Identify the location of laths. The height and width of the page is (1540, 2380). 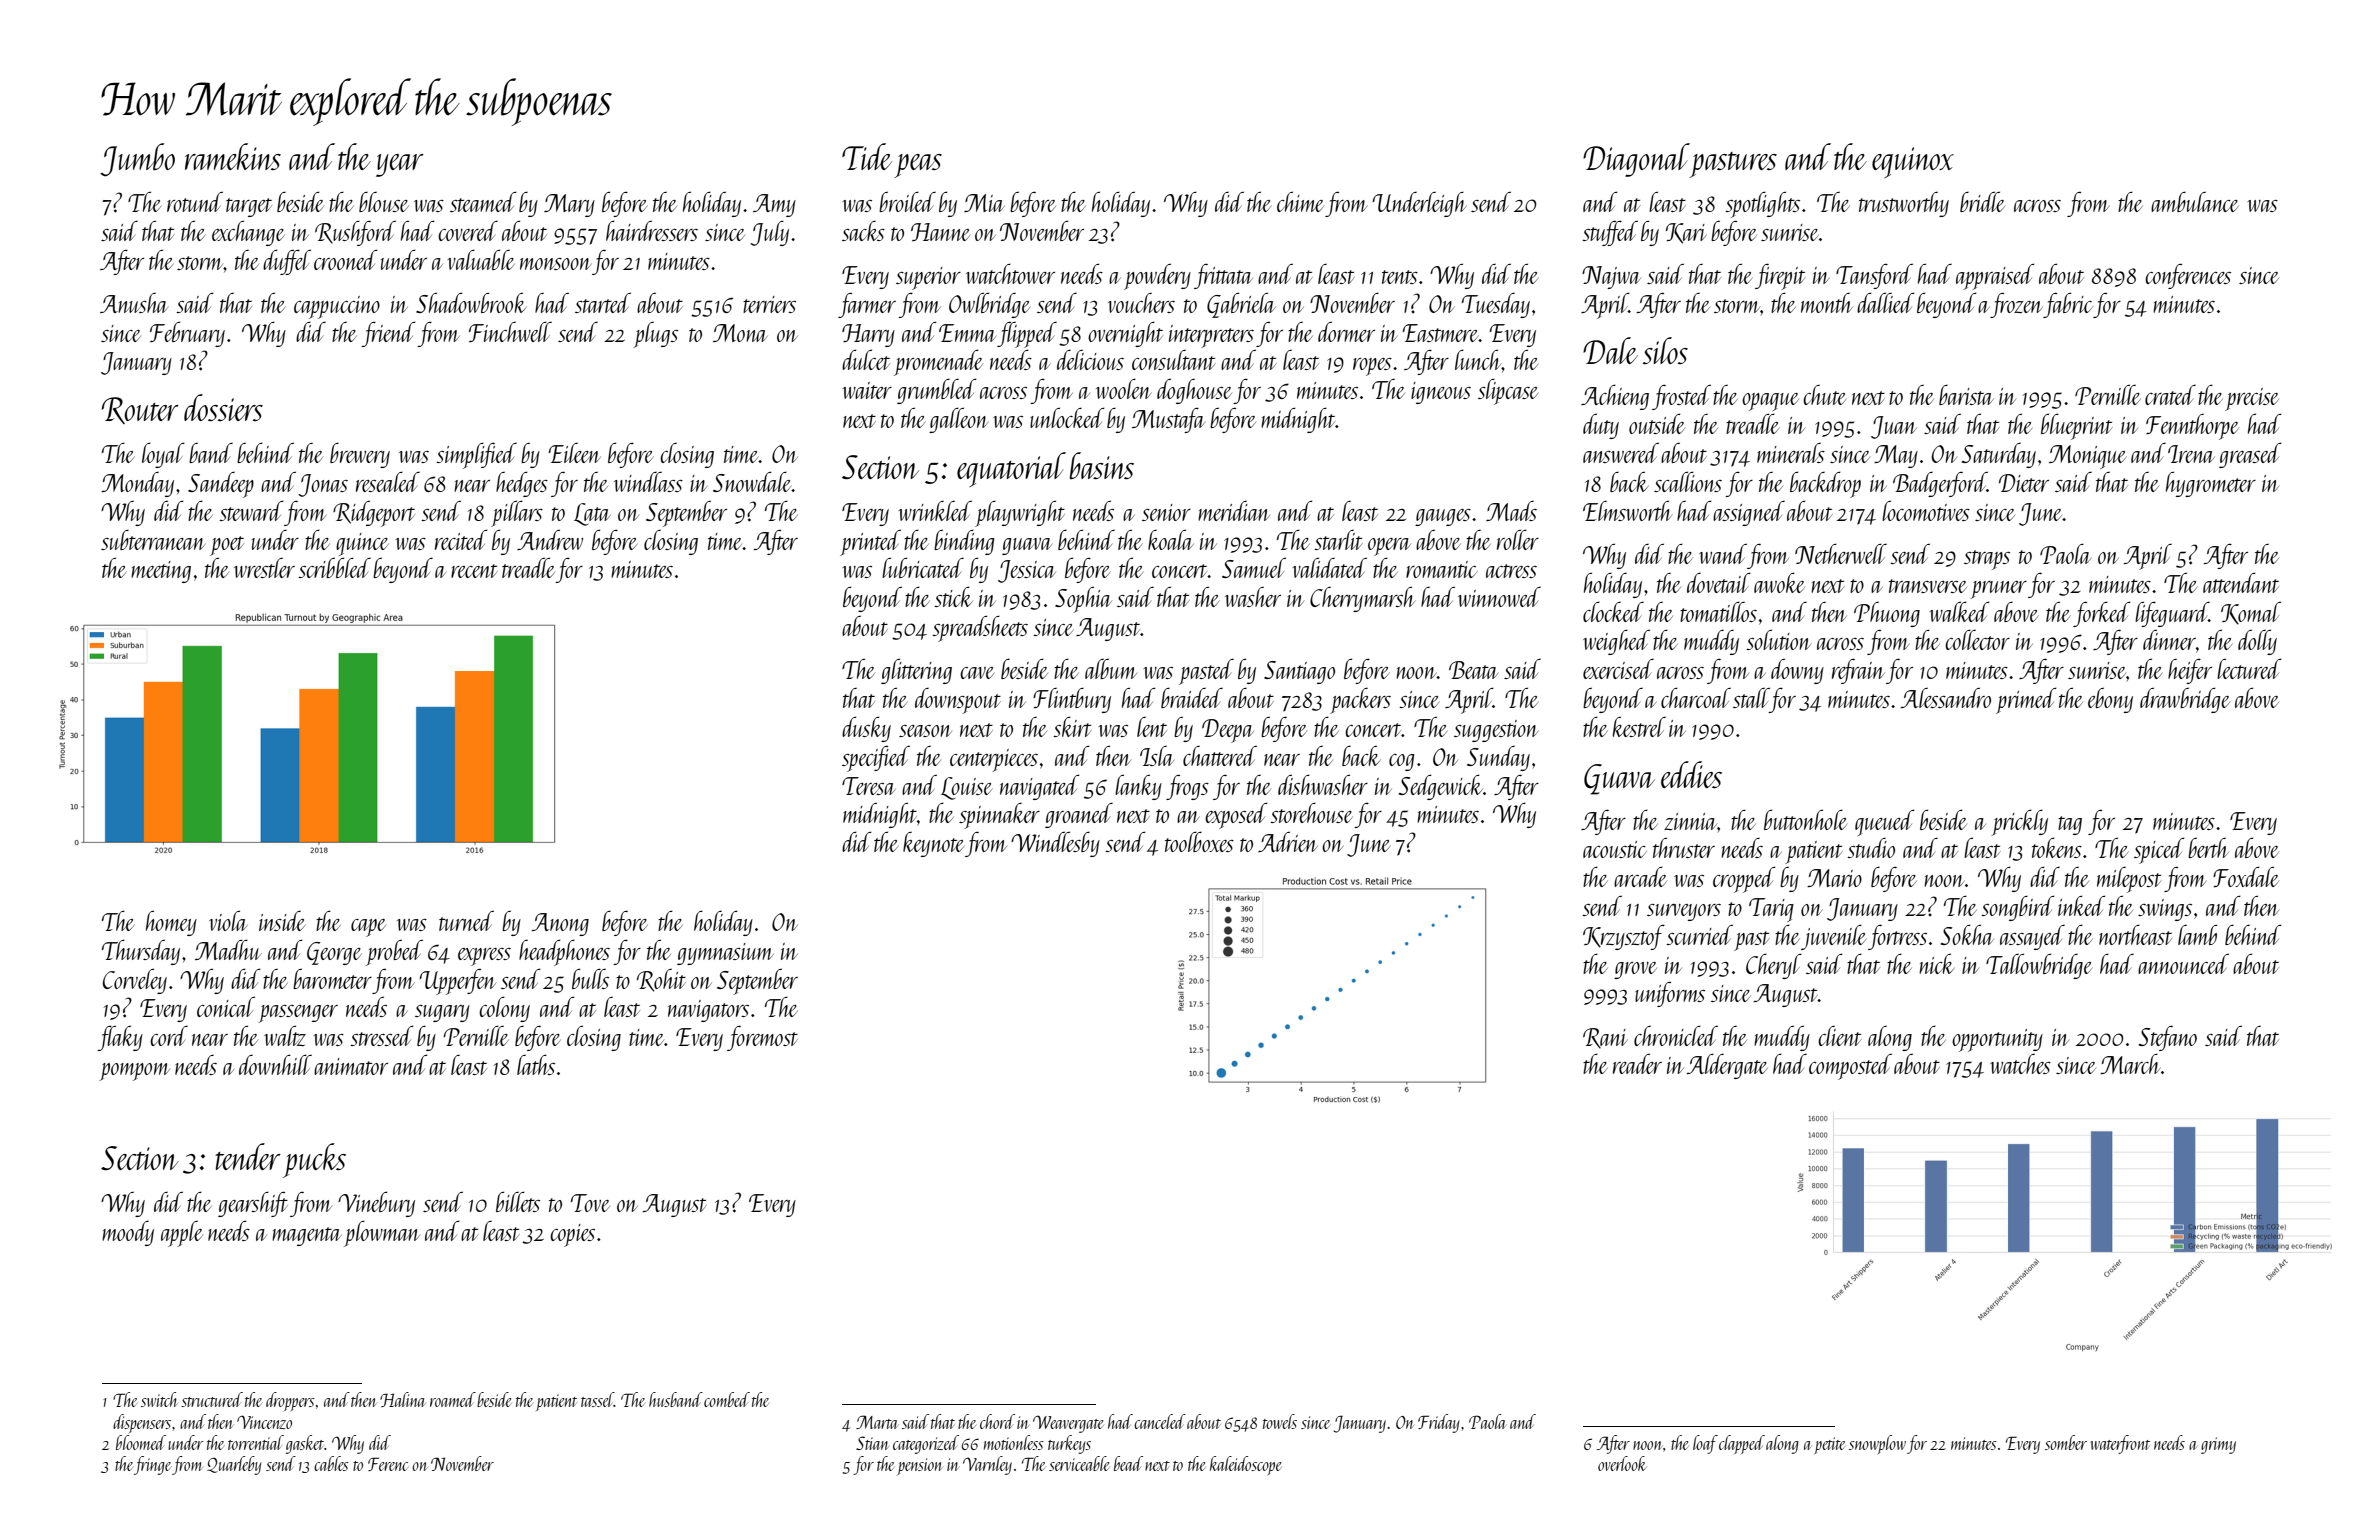
(536, 1064).
